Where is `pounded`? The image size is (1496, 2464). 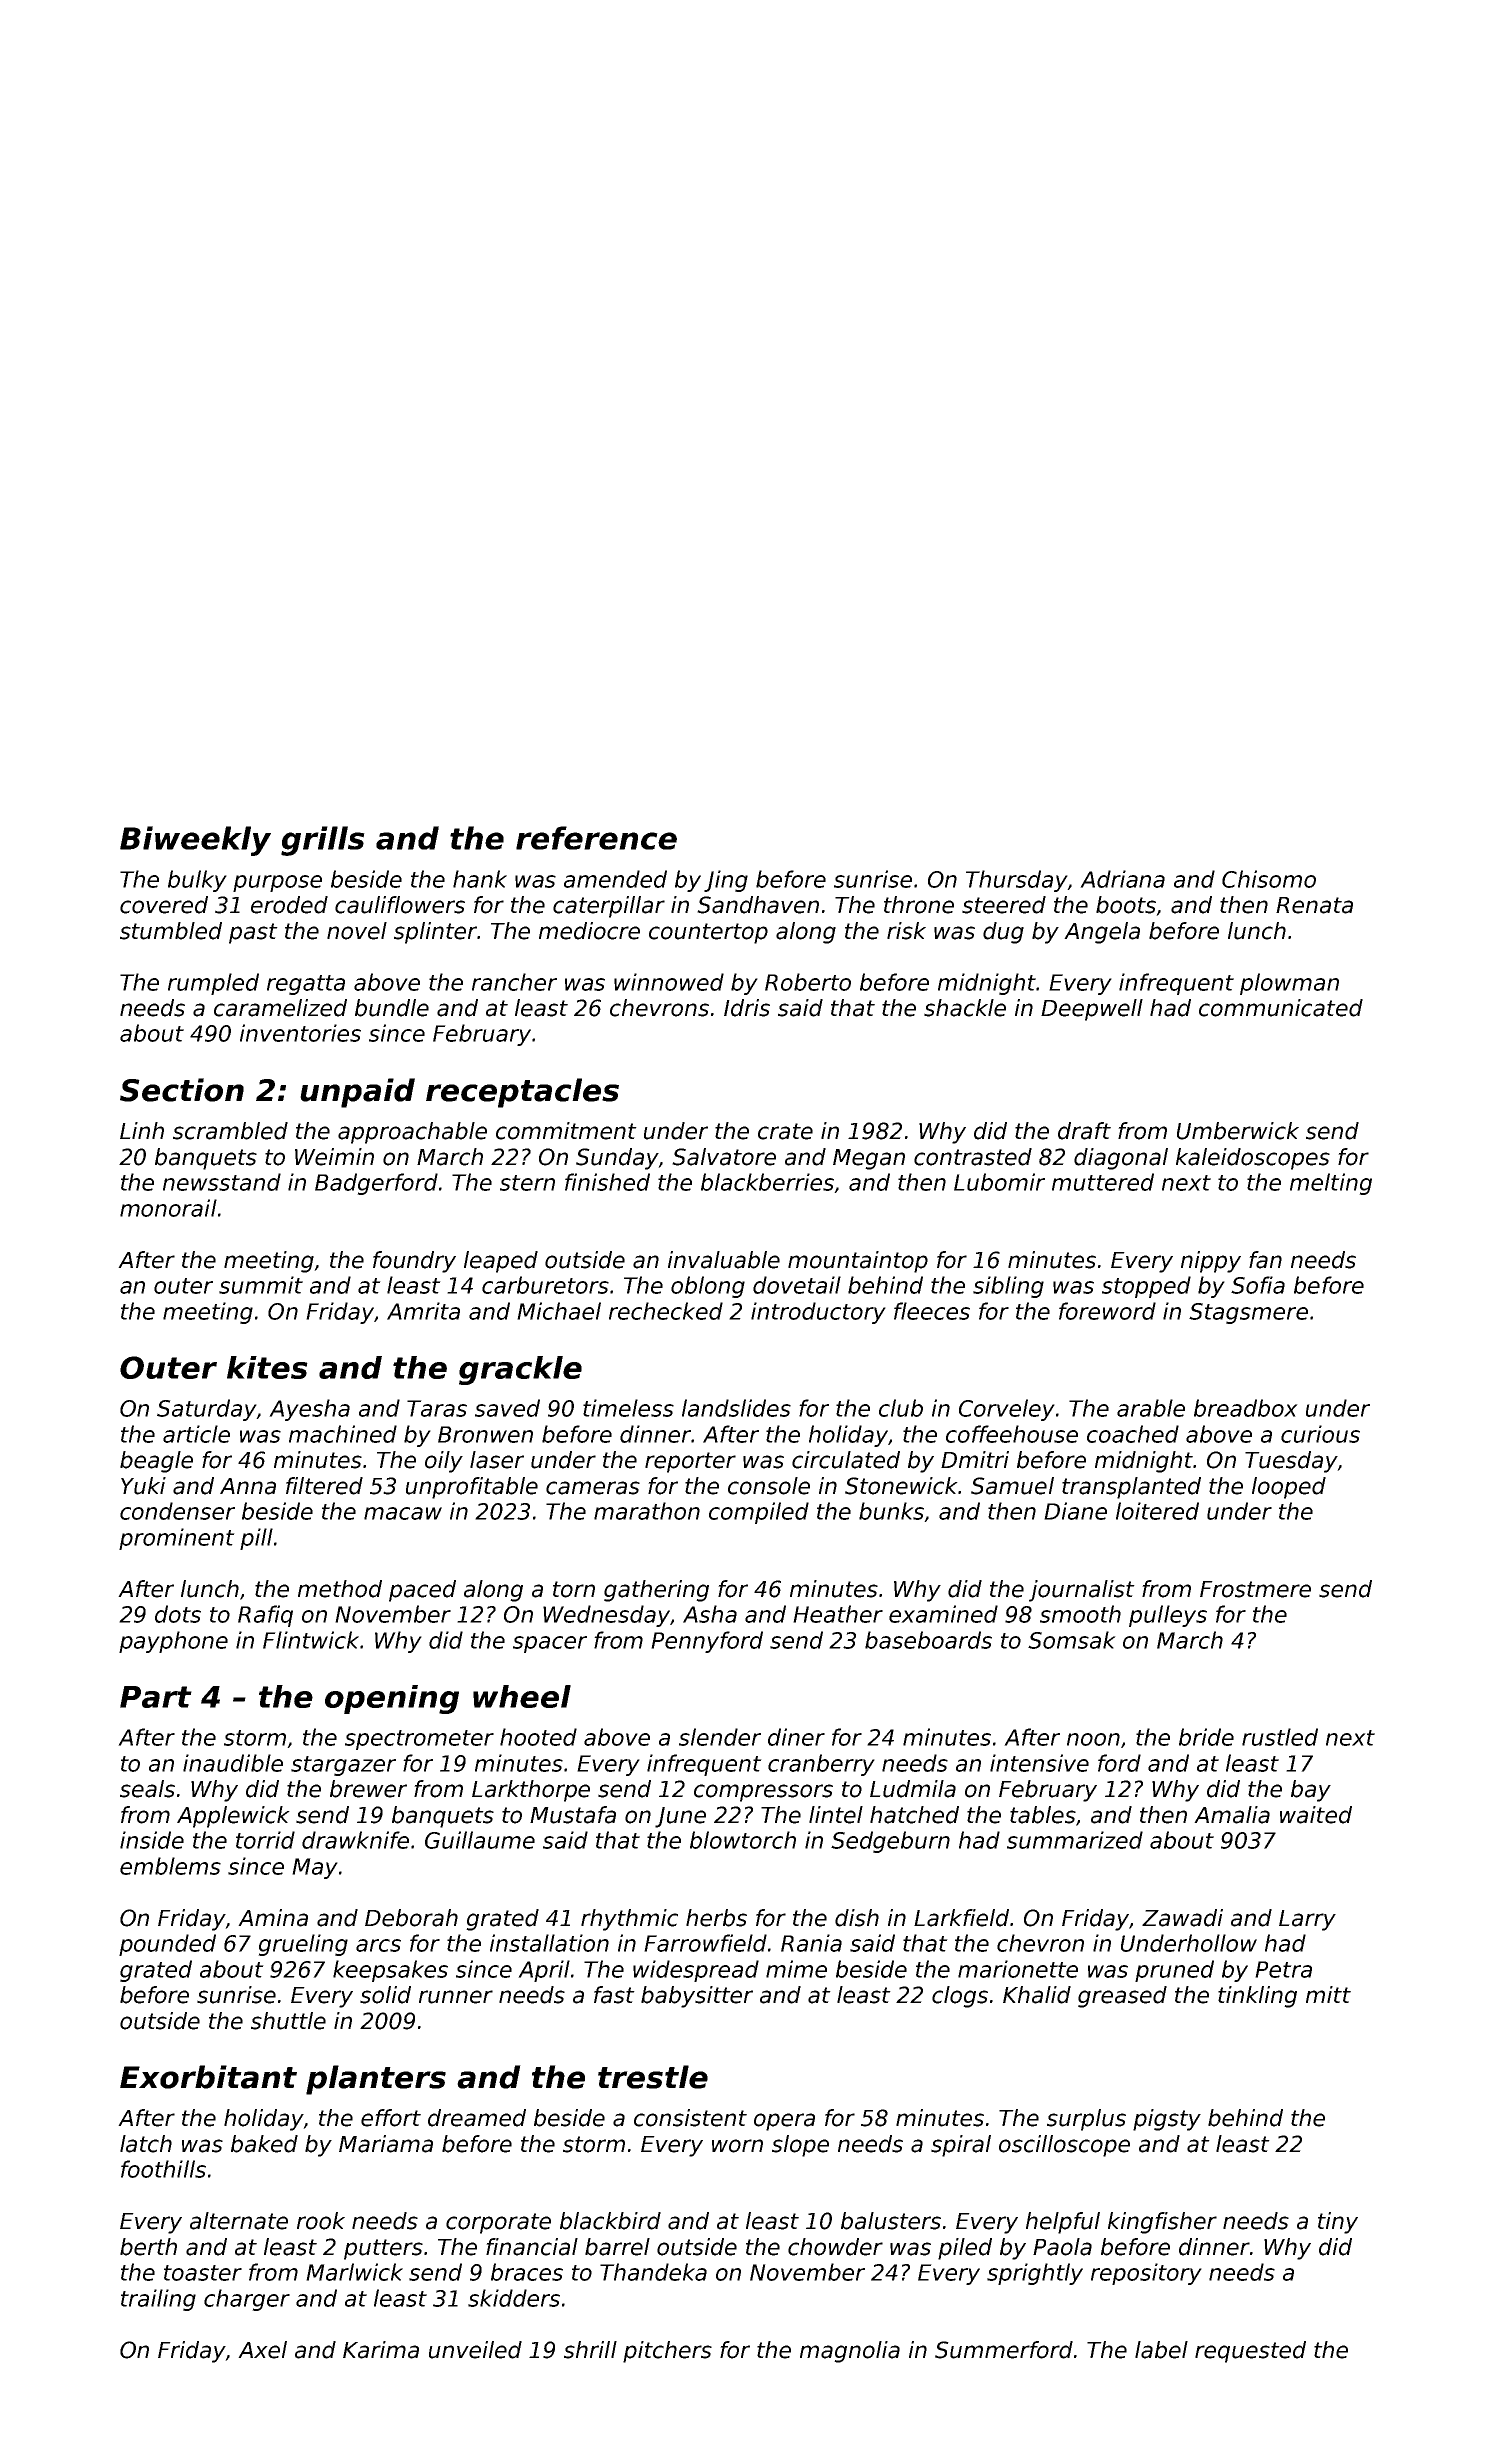 pounded is located at coordinates (167, 1945).
